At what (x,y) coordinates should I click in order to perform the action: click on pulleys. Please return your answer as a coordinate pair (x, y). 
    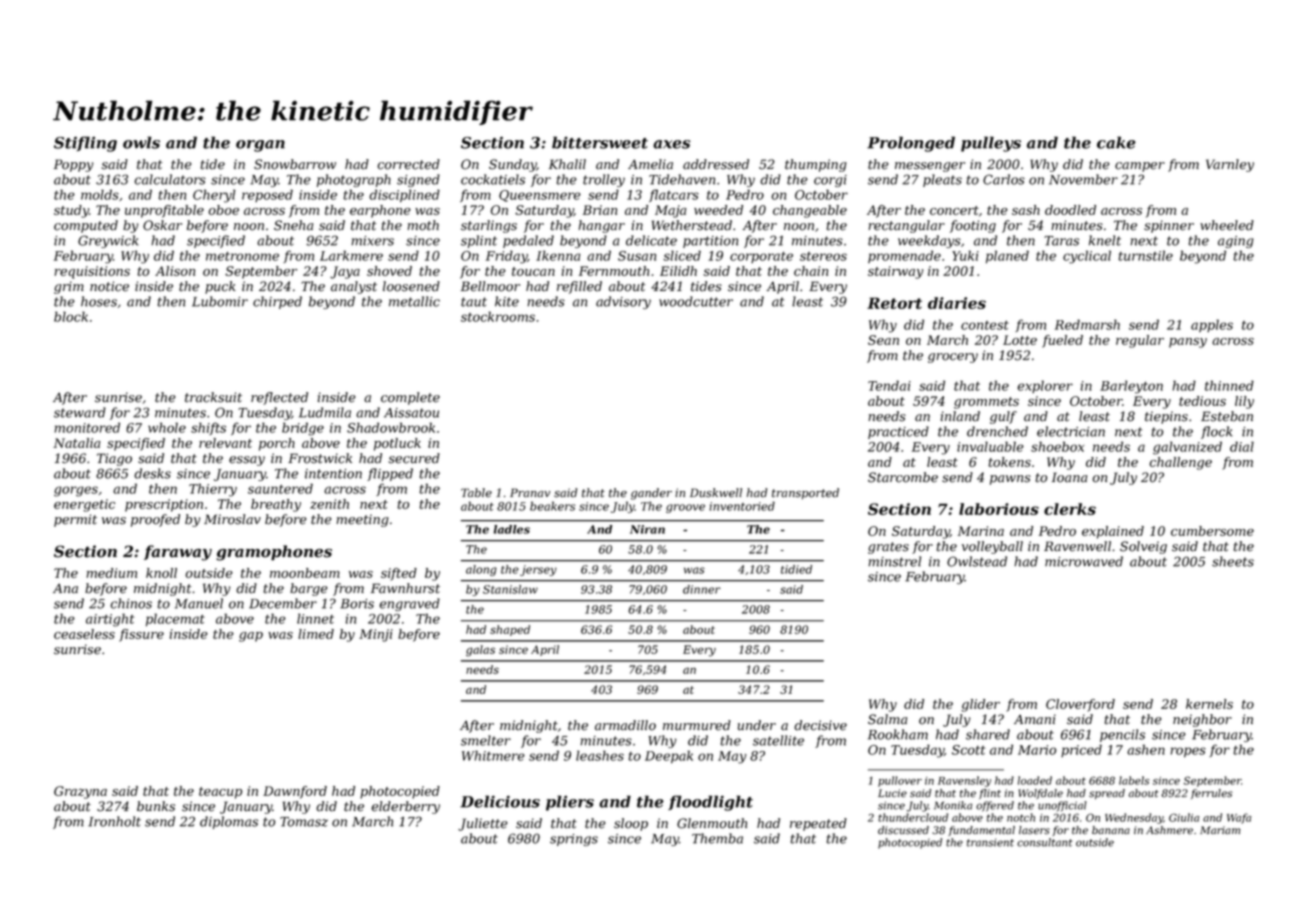
    Looking at the image, I should click on (991, 144).
